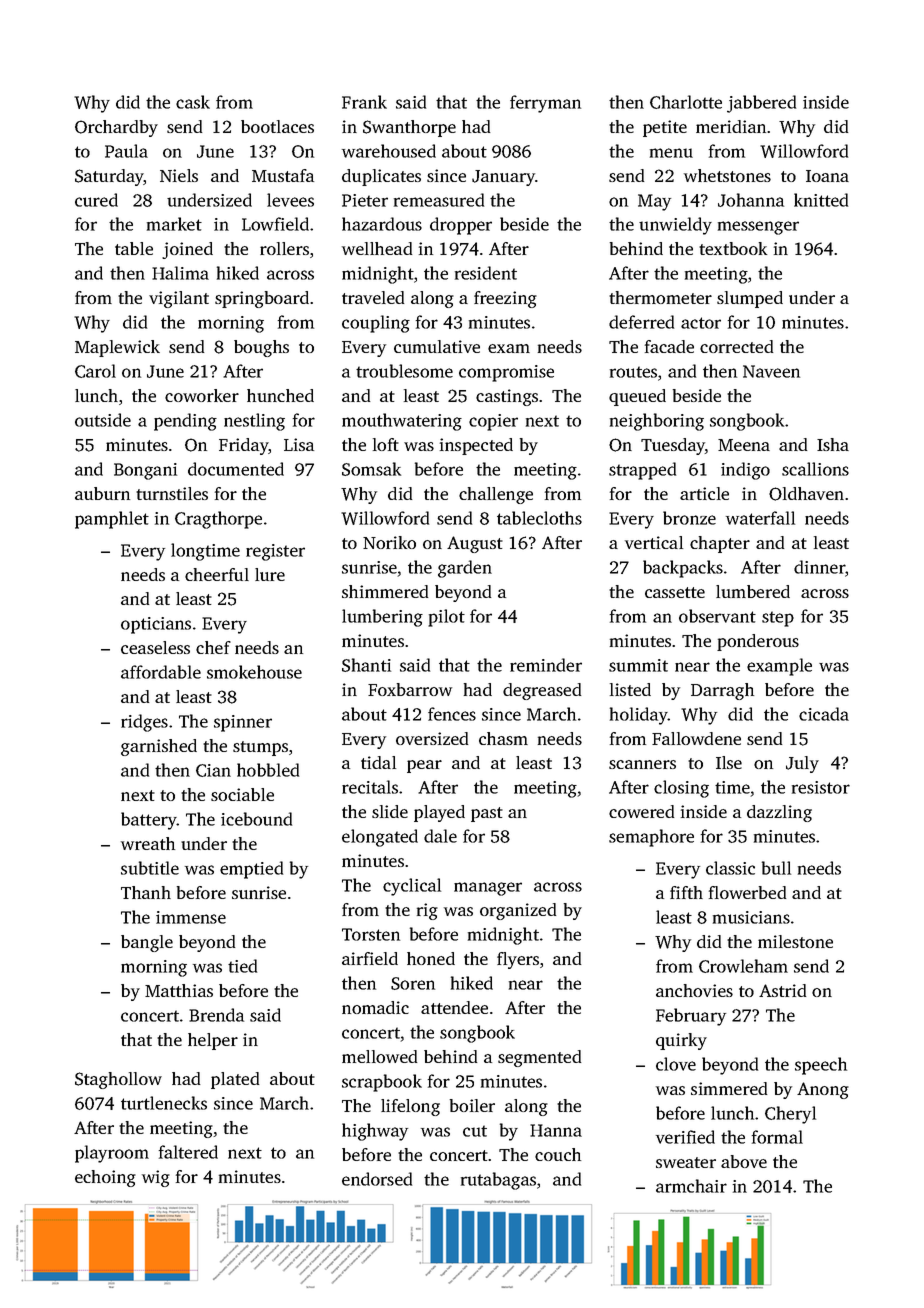 Image resolution: width=924 pixels, height=1308 pixels. What do you see at coordinates (159, 747) in the page?
I see `garnished` at bounding box center [159, 747].
